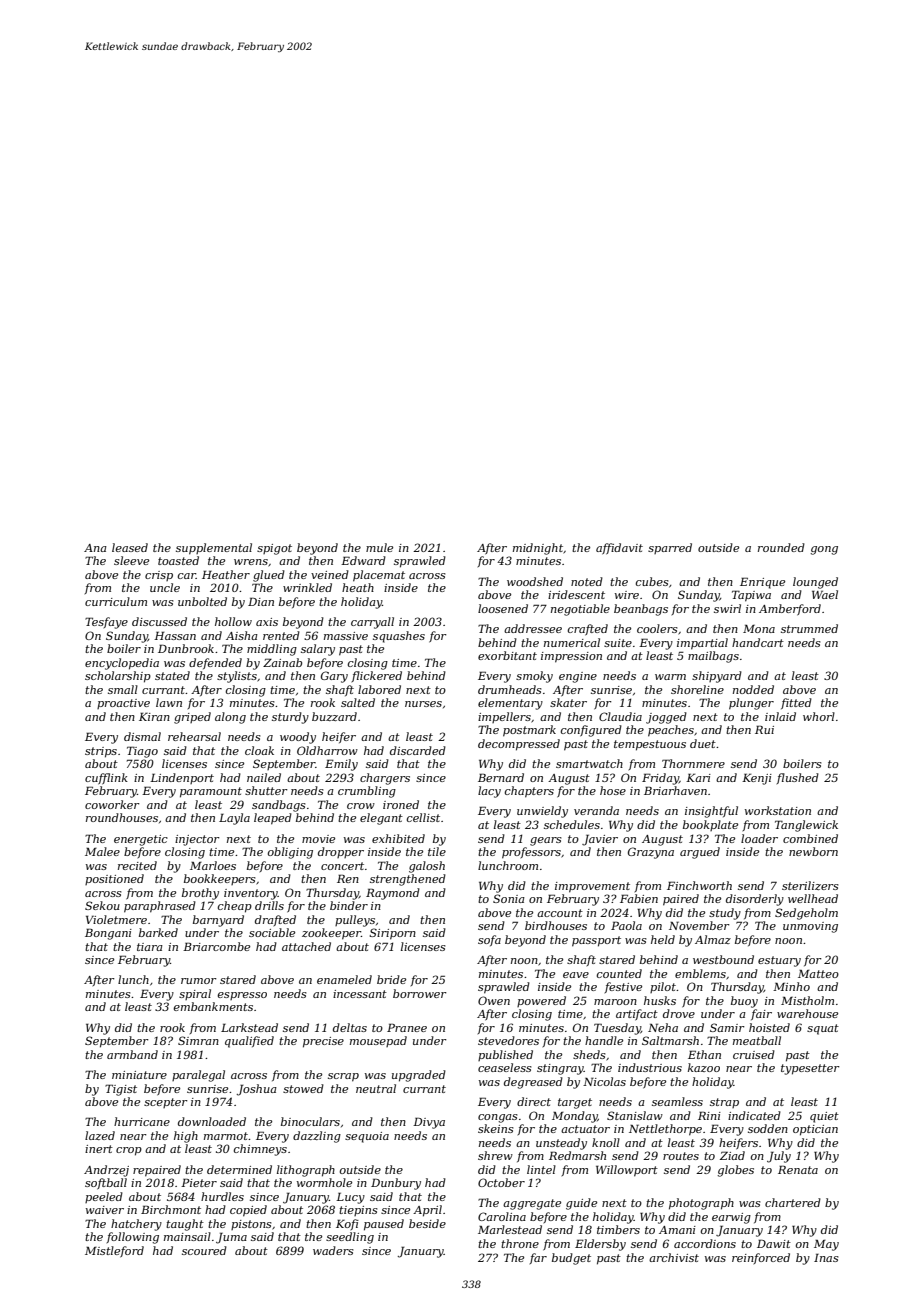 The width and height of the document is (924, 1308). What do you see at coordinates (130, 547) in the document?
I see `leased` at bounding box center [130, 547].
